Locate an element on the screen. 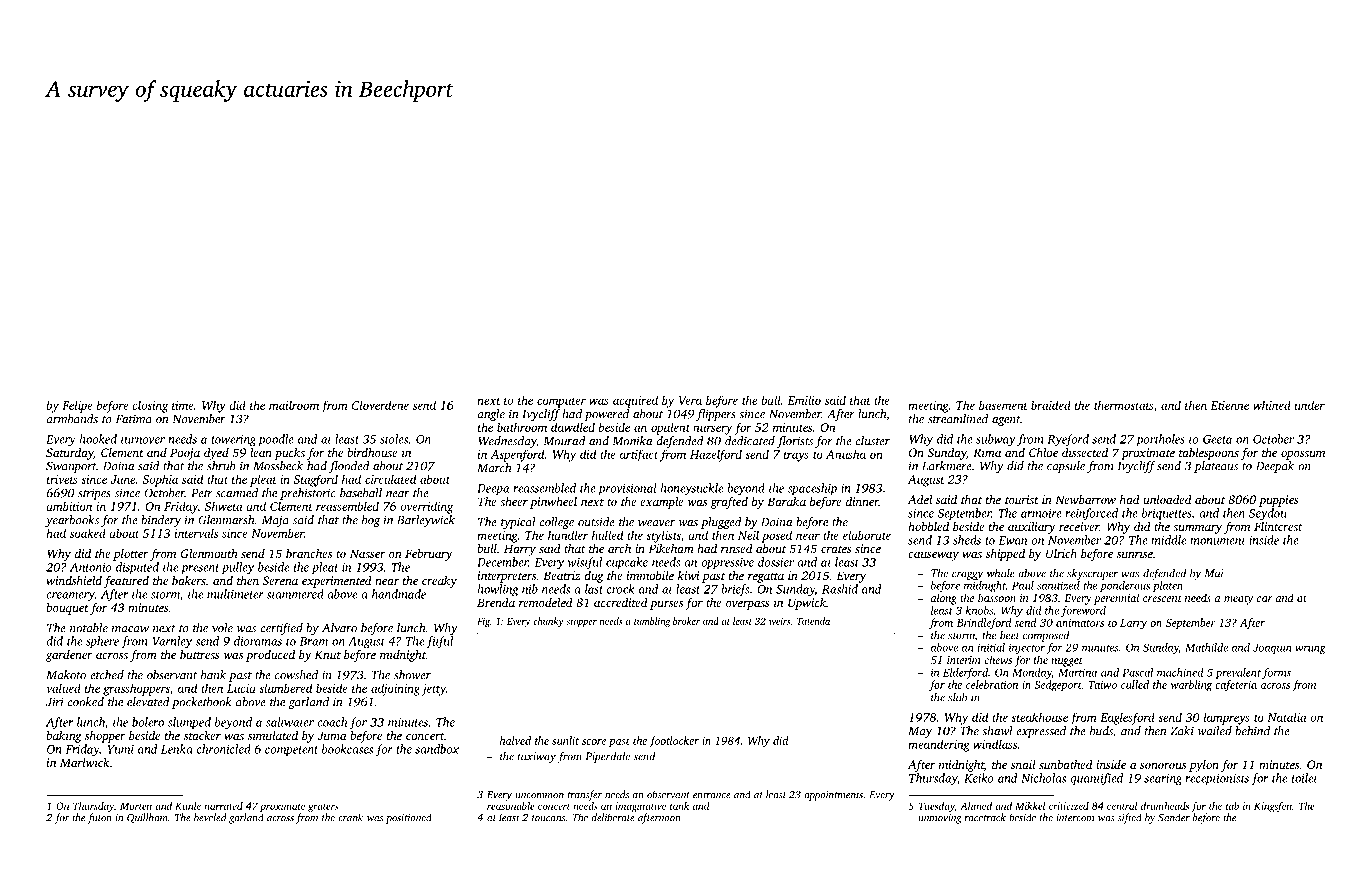  Vera is located at coordinates (690, 400).
